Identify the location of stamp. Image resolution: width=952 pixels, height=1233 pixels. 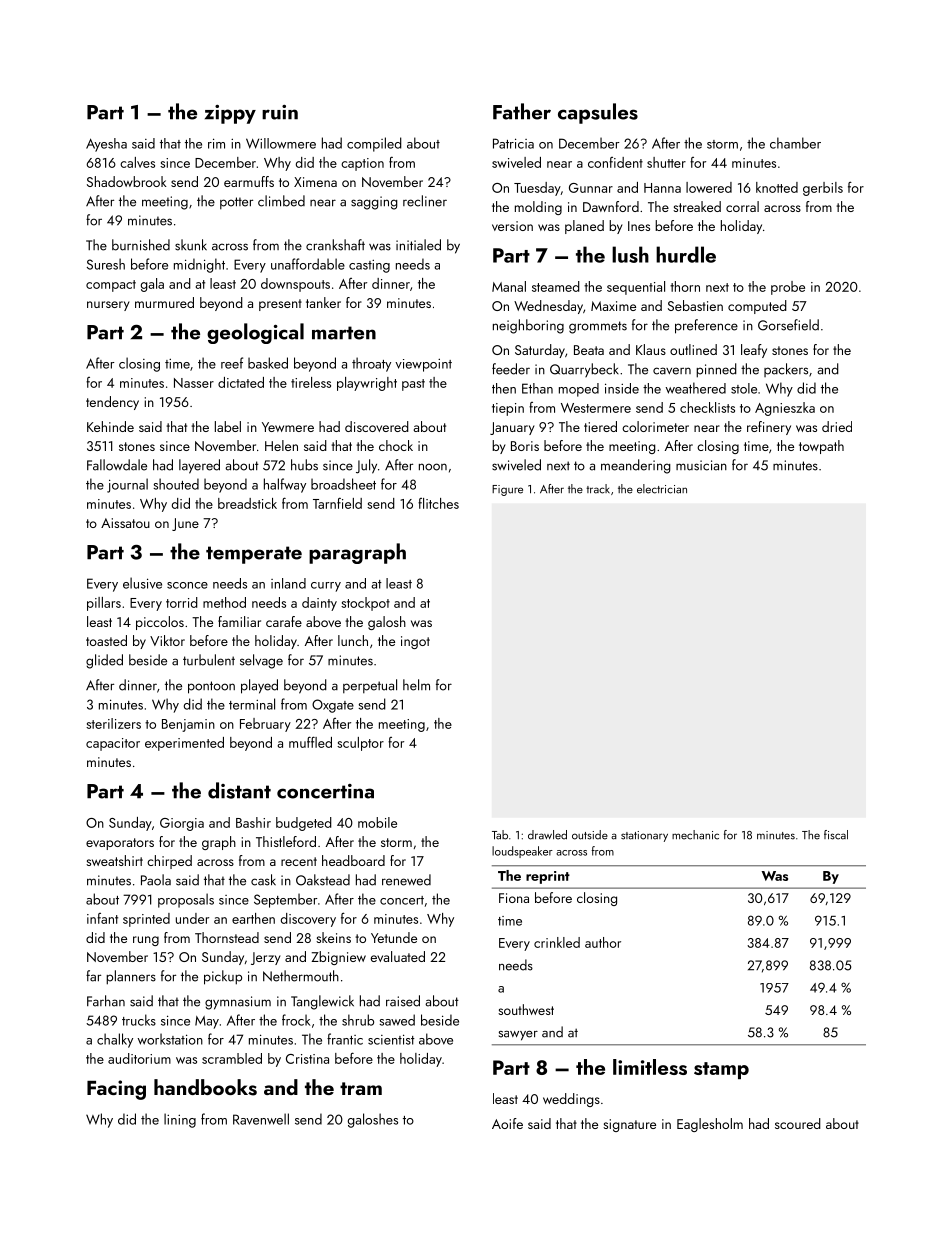
(721, 1070).
